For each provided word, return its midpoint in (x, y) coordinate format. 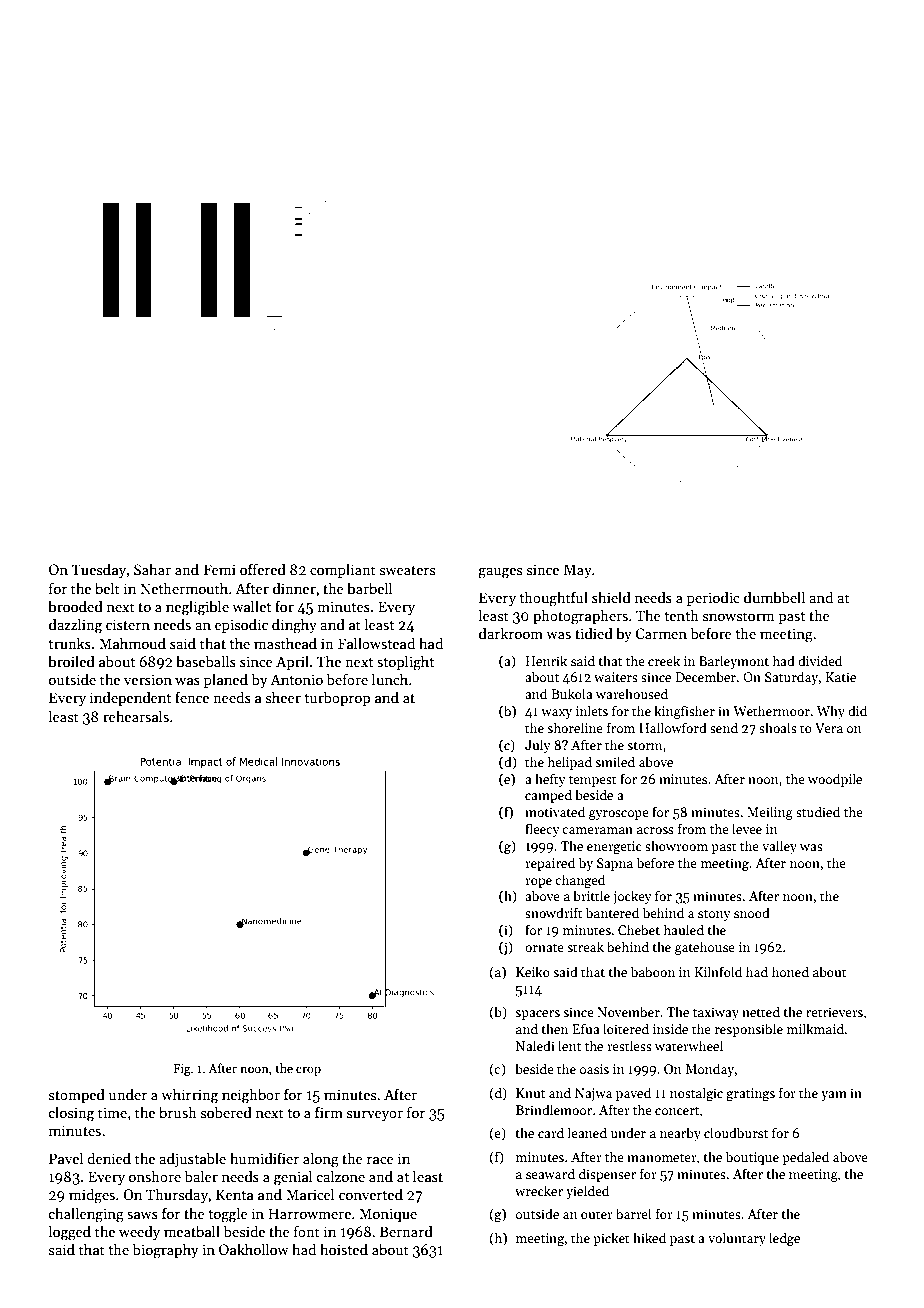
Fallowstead (376, 643)
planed (226, 680)
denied (109, 1158)
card (551, 1132)
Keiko (533, 971)
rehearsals (136, 716)
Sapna (615, 864)
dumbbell (774, 597)
